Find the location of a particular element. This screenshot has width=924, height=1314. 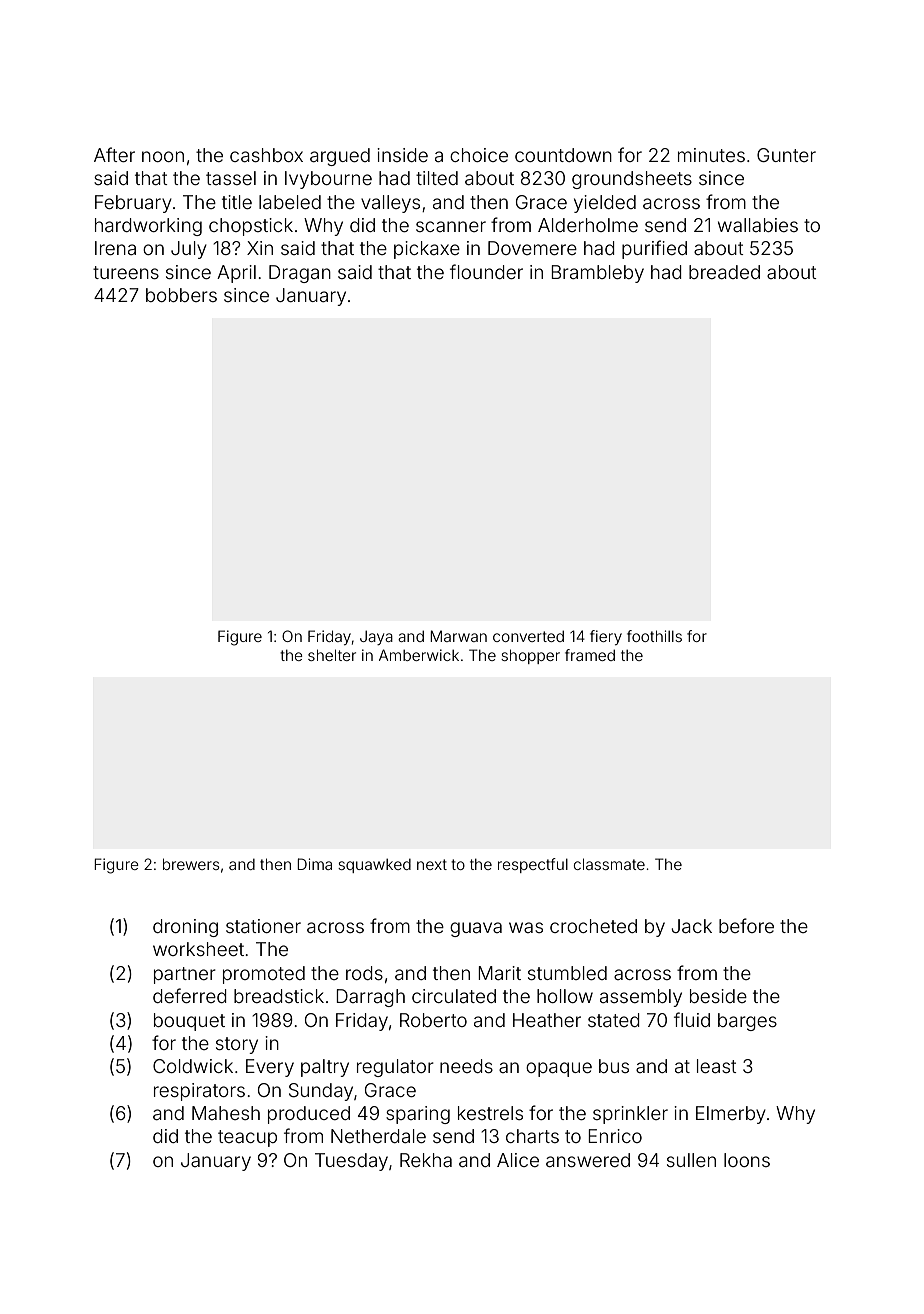

teacup is located at coordinates (247, 1138).
